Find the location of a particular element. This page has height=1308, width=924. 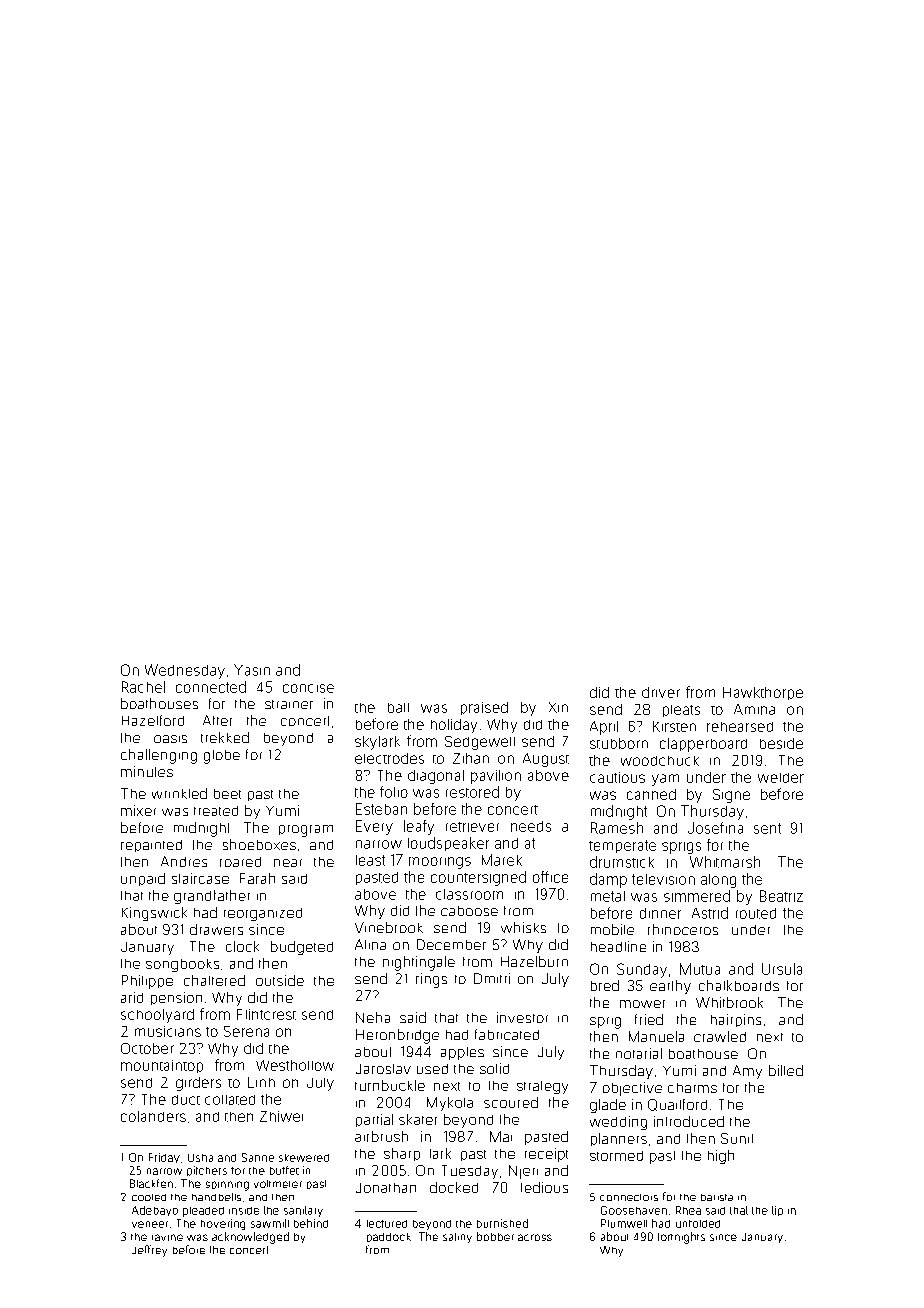

airbrush is located at coordinates (381, 1136).
